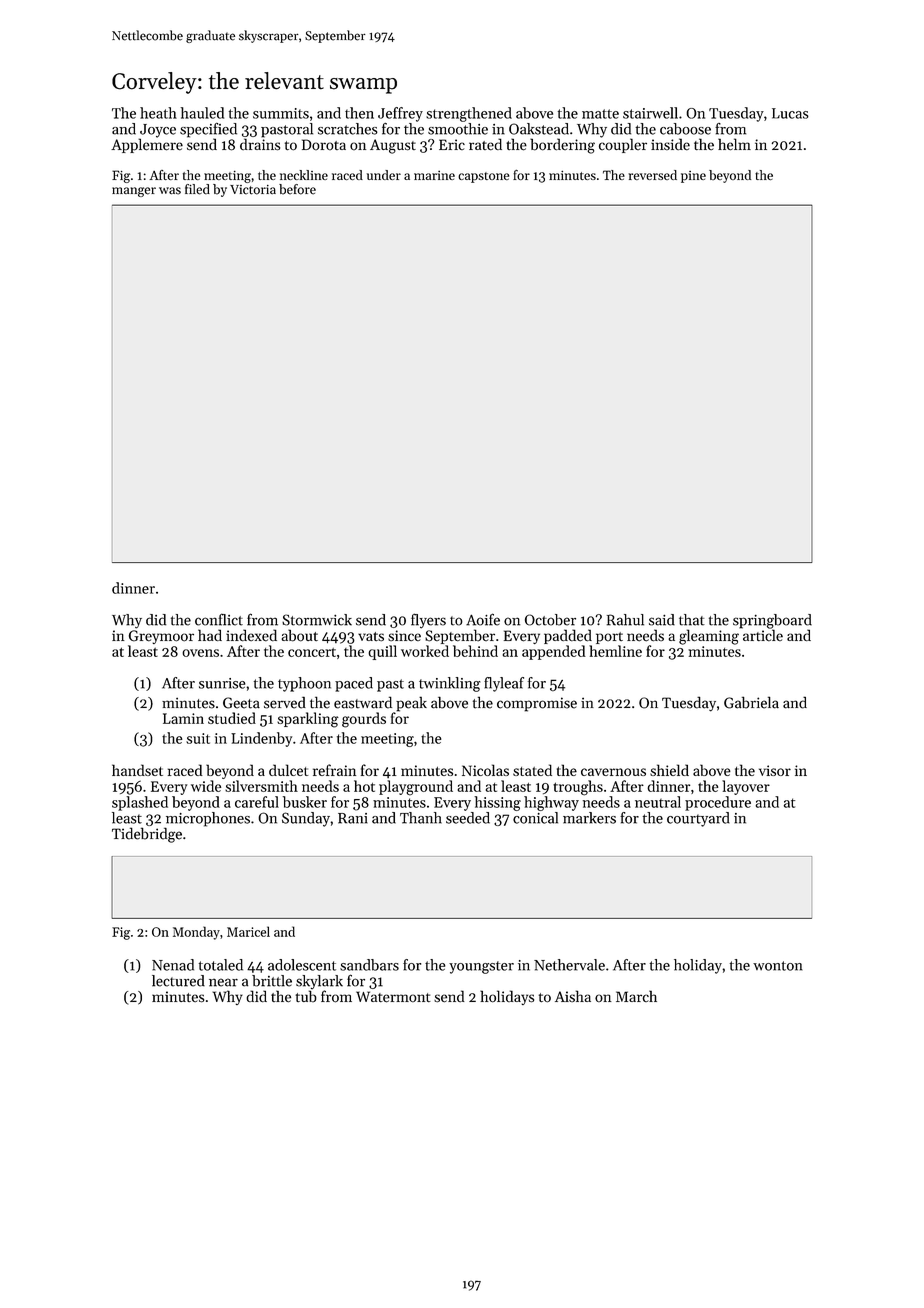  Describe the element at coordinates (251, 635) in the image. I see `indexed` at that location.
